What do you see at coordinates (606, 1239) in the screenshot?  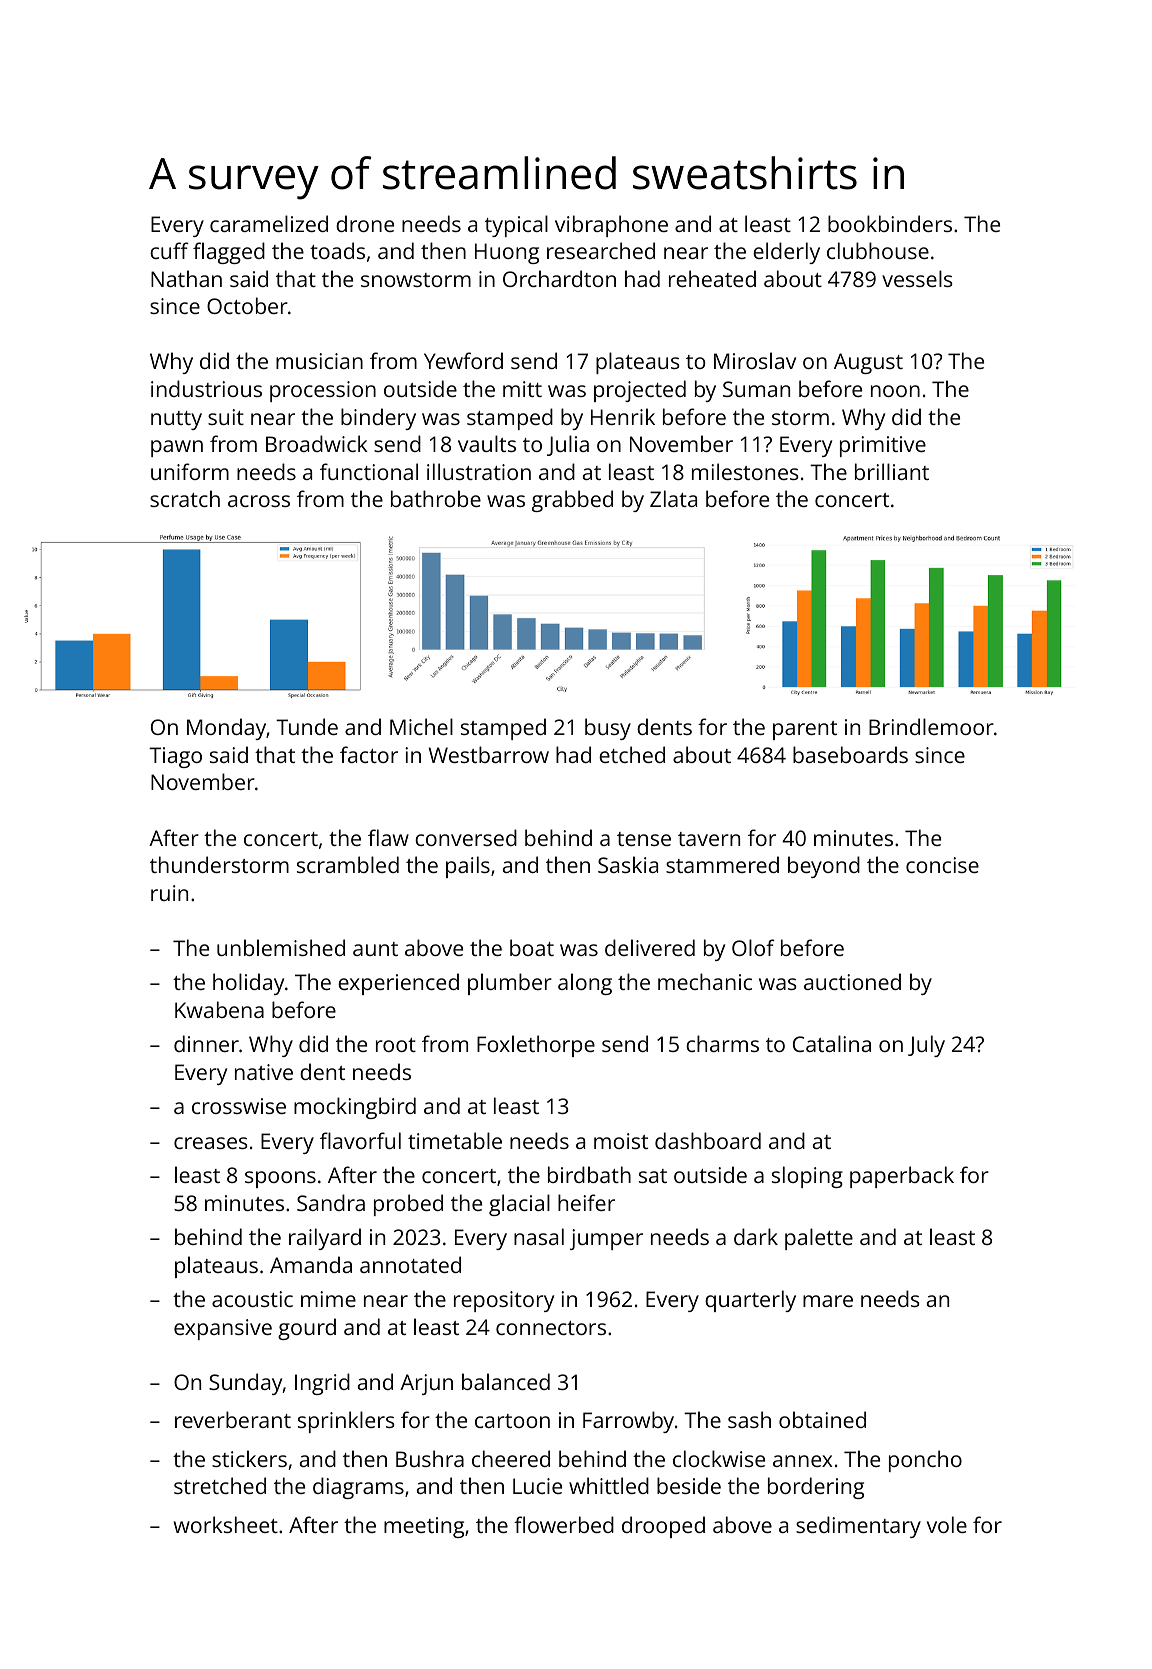 I see `jumper` at bounding box center [606, 1239].
